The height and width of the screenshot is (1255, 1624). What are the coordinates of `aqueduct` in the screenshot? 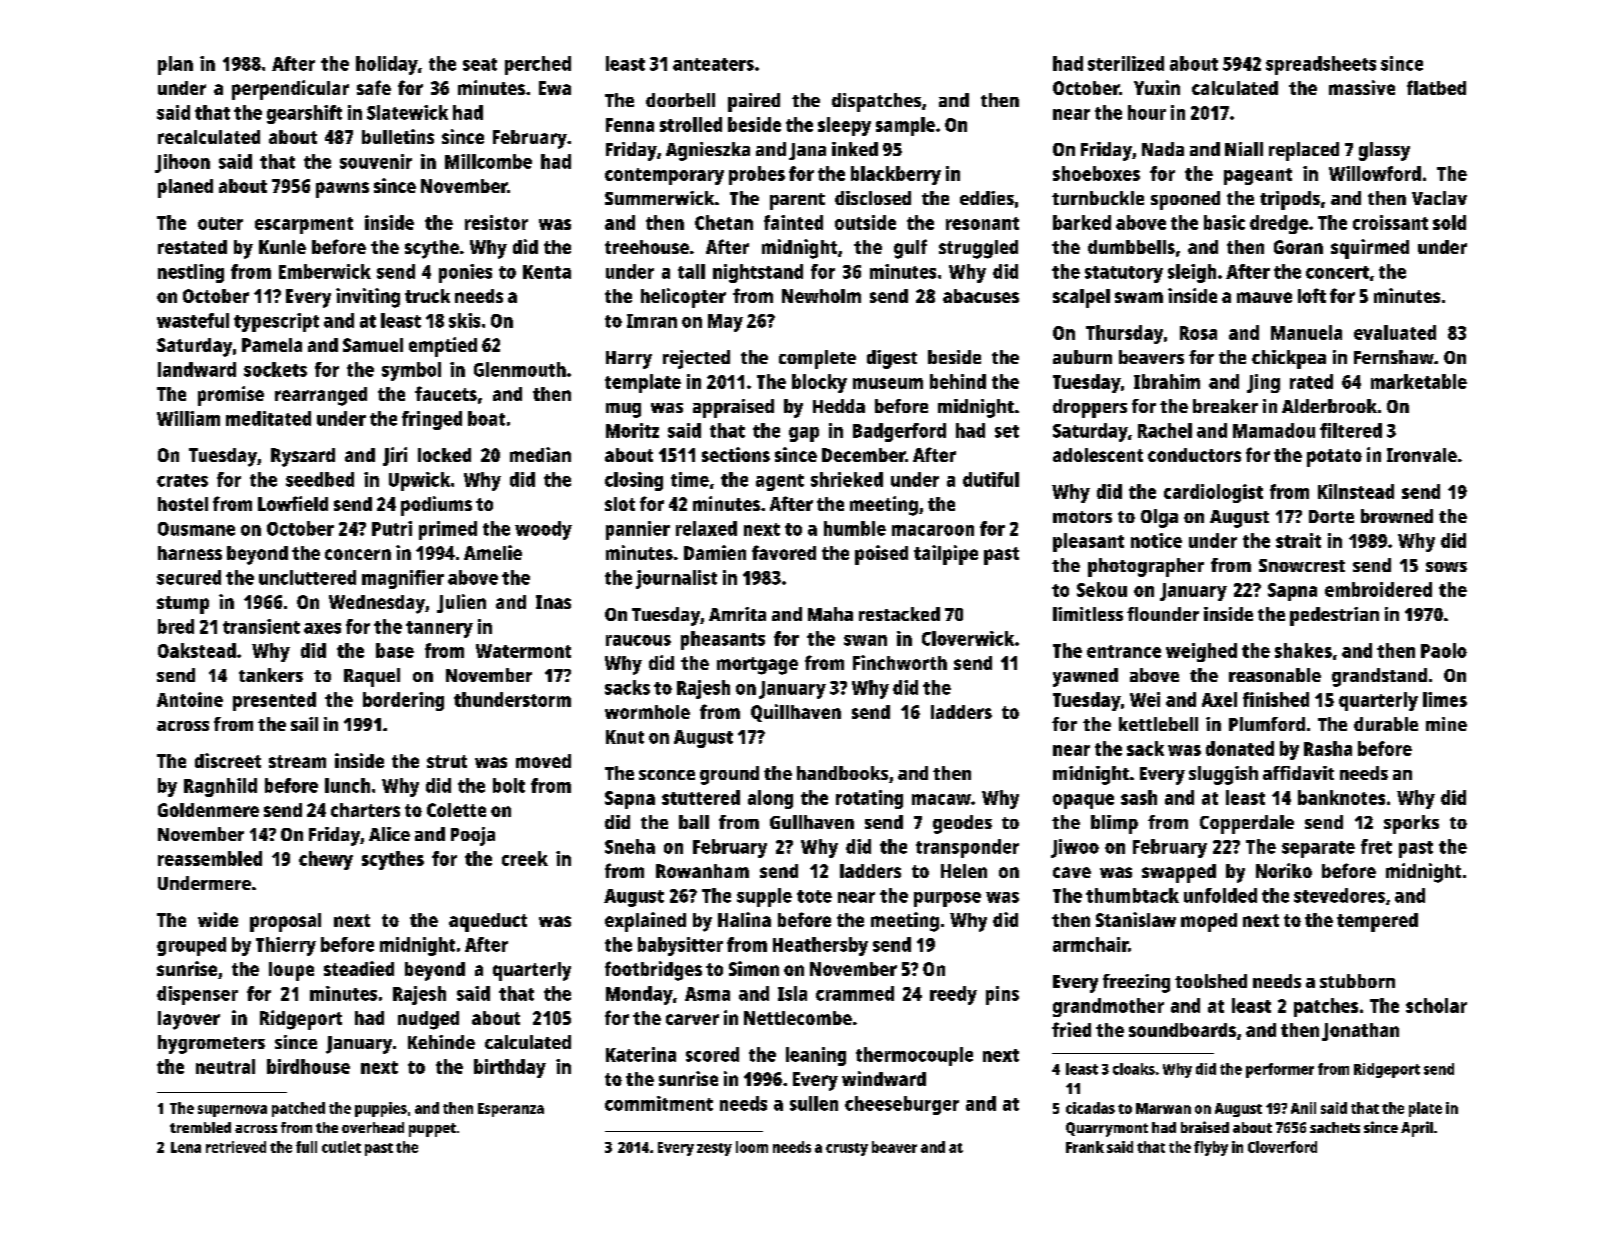 It's located at (488, 922).
